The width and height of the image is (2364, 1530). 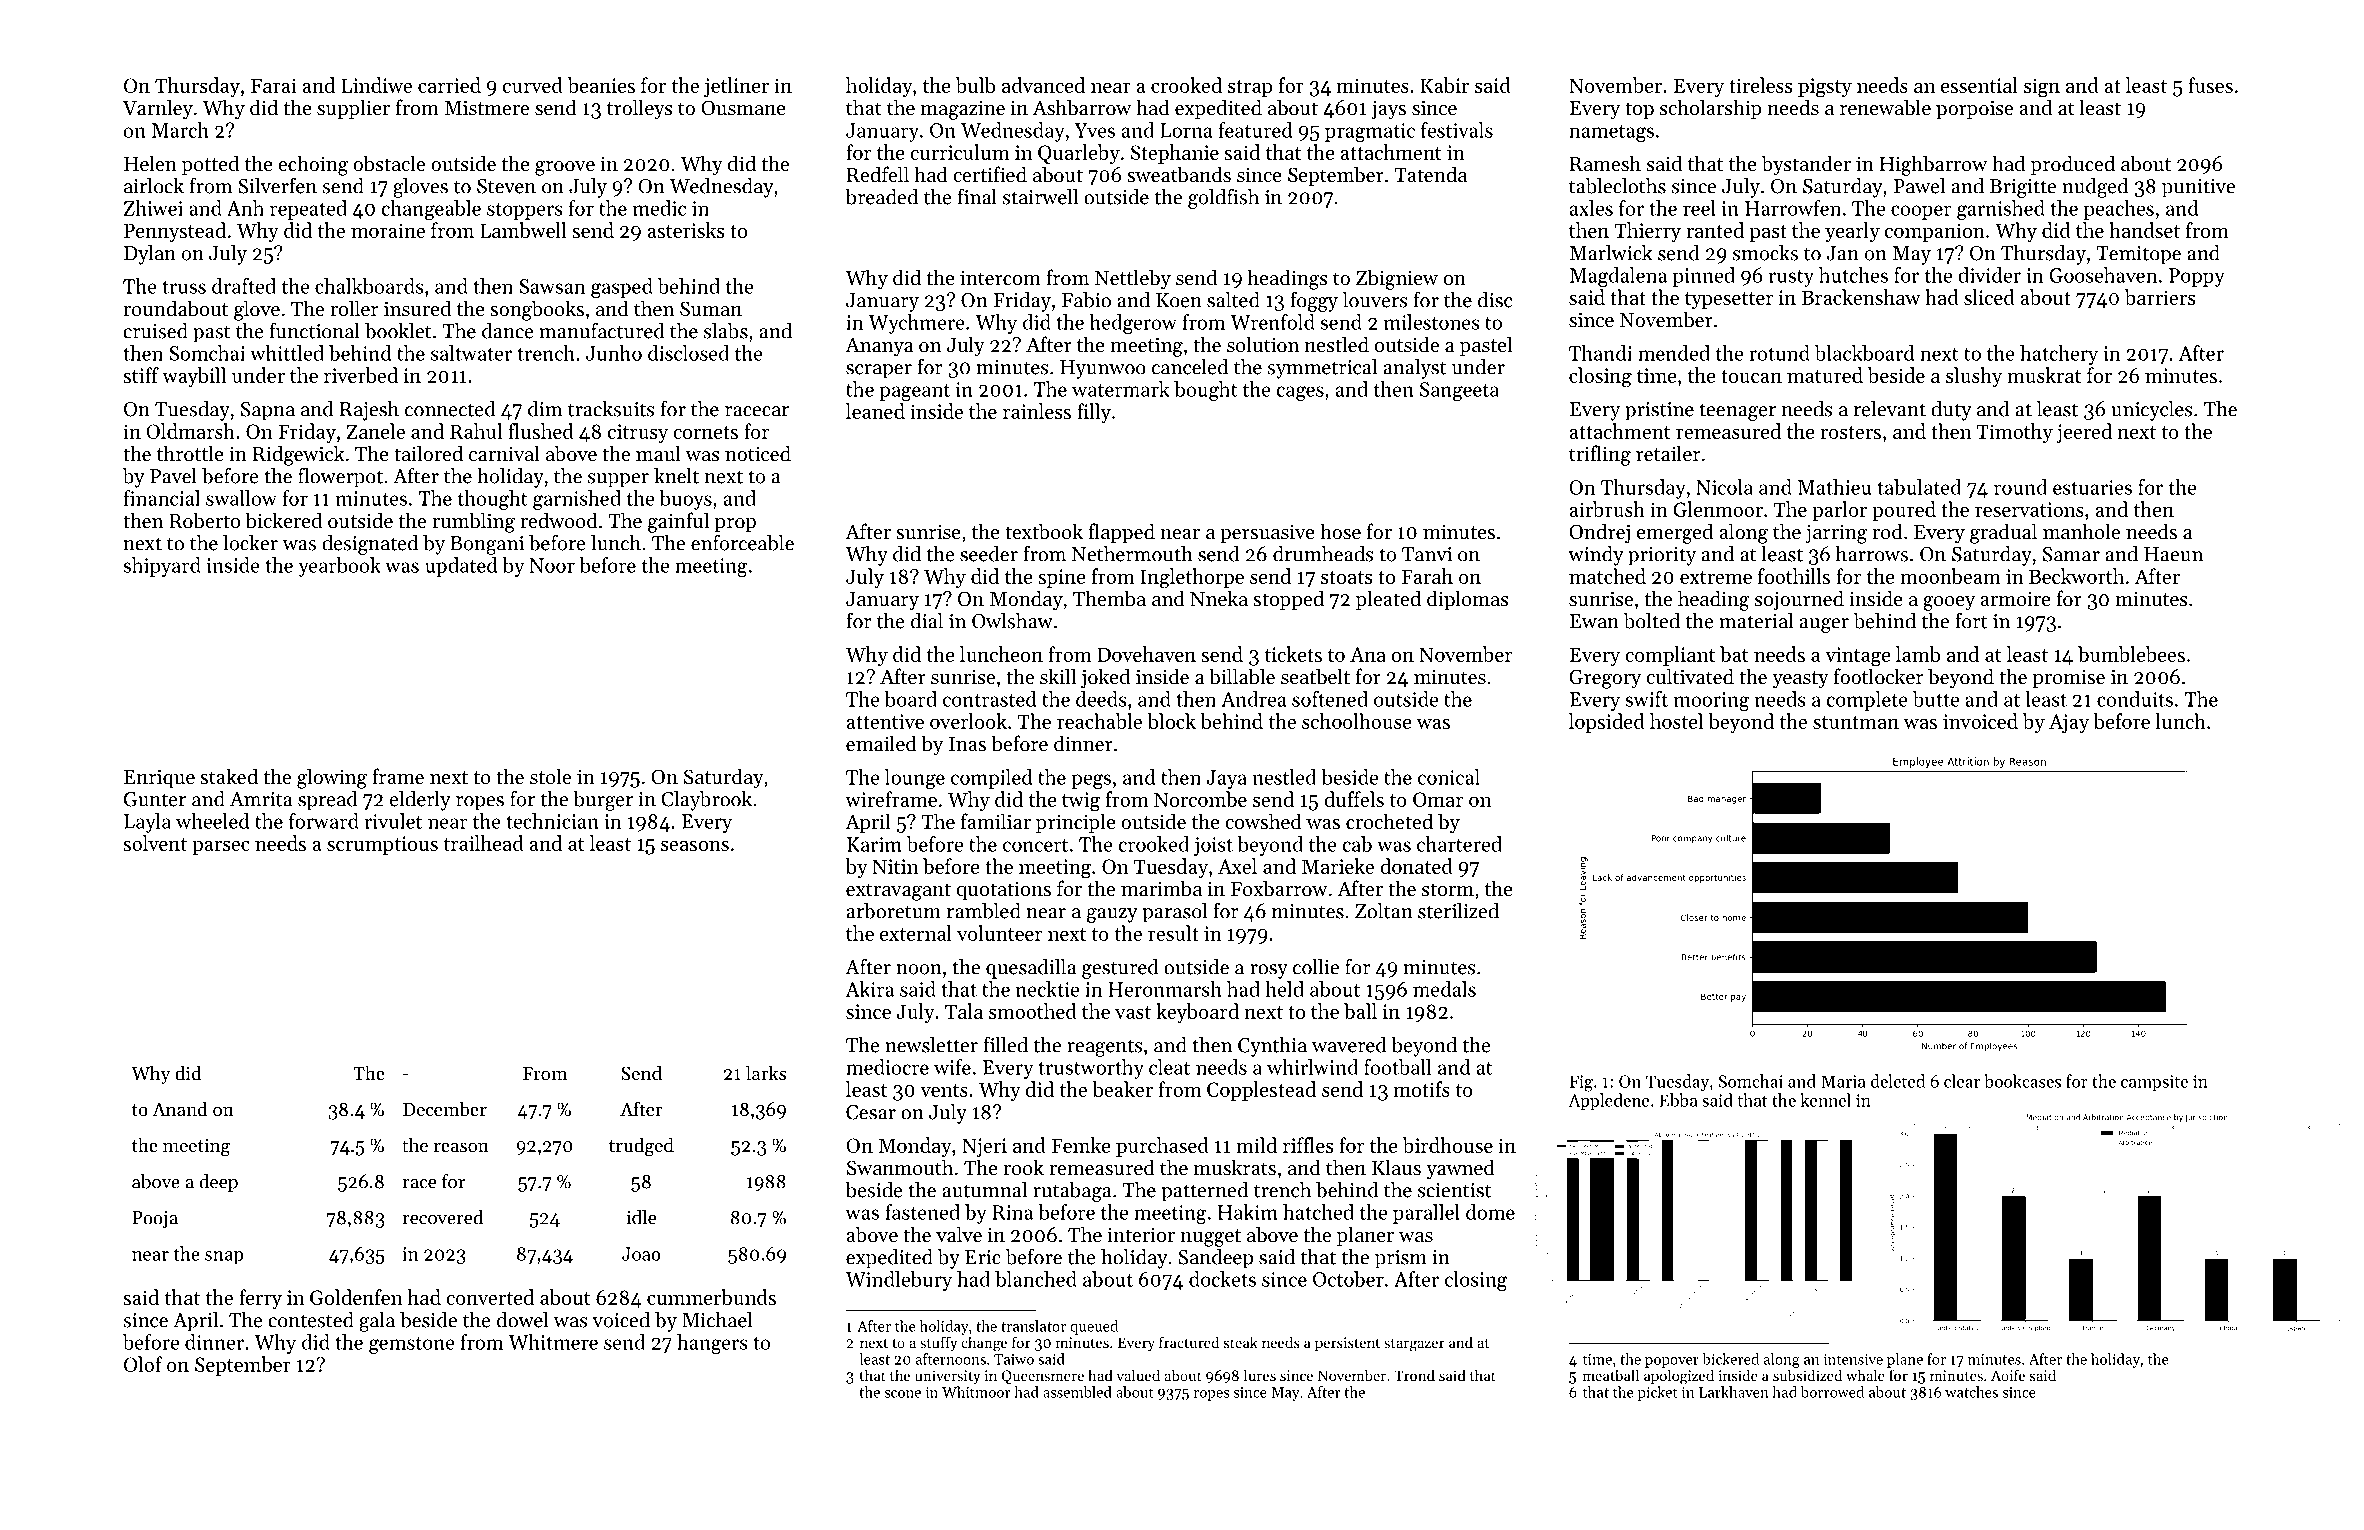 What do you see at coordinates (717, 1320) in the image?
I see `Michael` at bounding box center [717, 1320].
